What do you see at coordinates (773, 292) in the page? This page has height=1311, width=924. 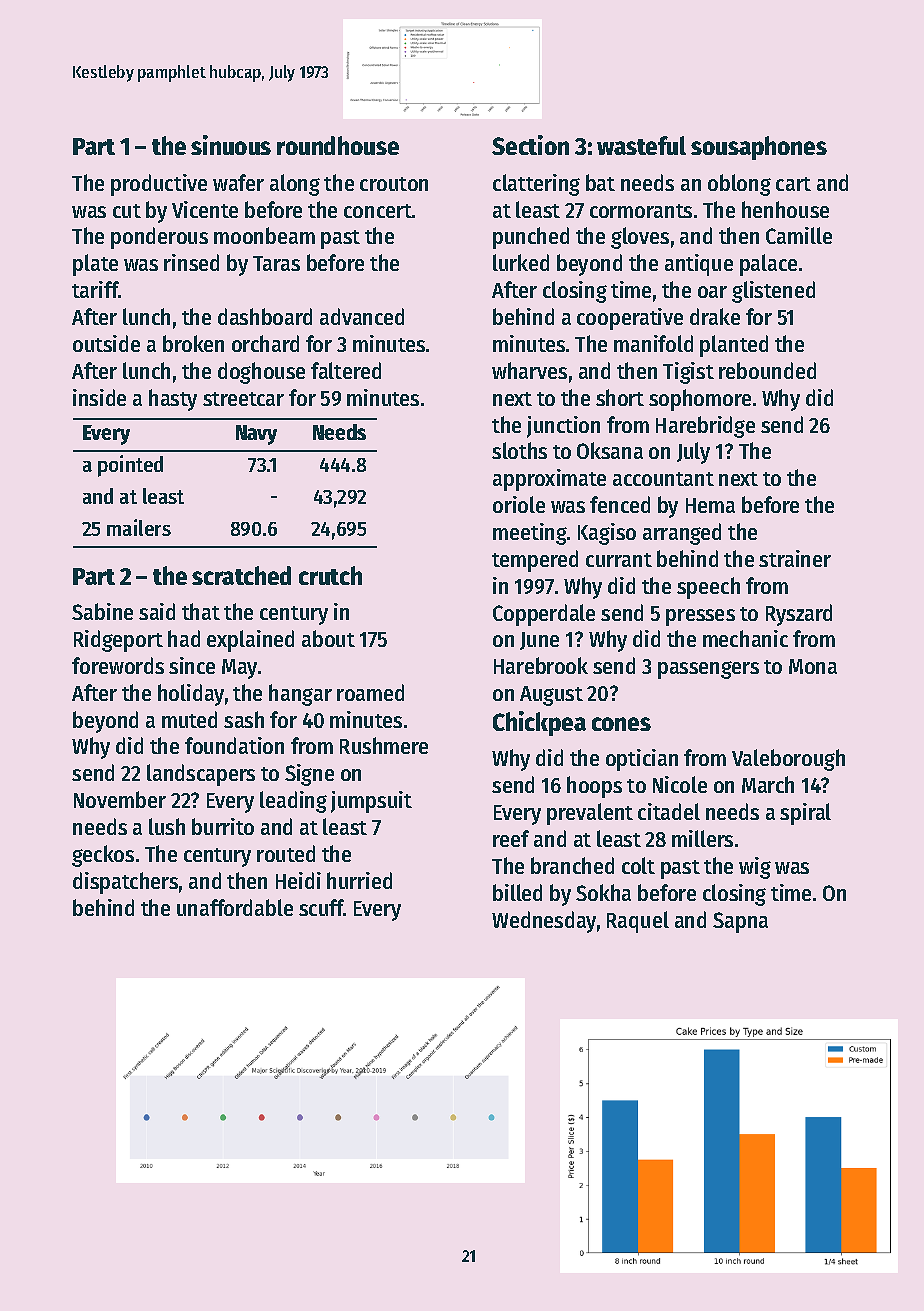 I see `glistened` at bounding box center [773, 292].
